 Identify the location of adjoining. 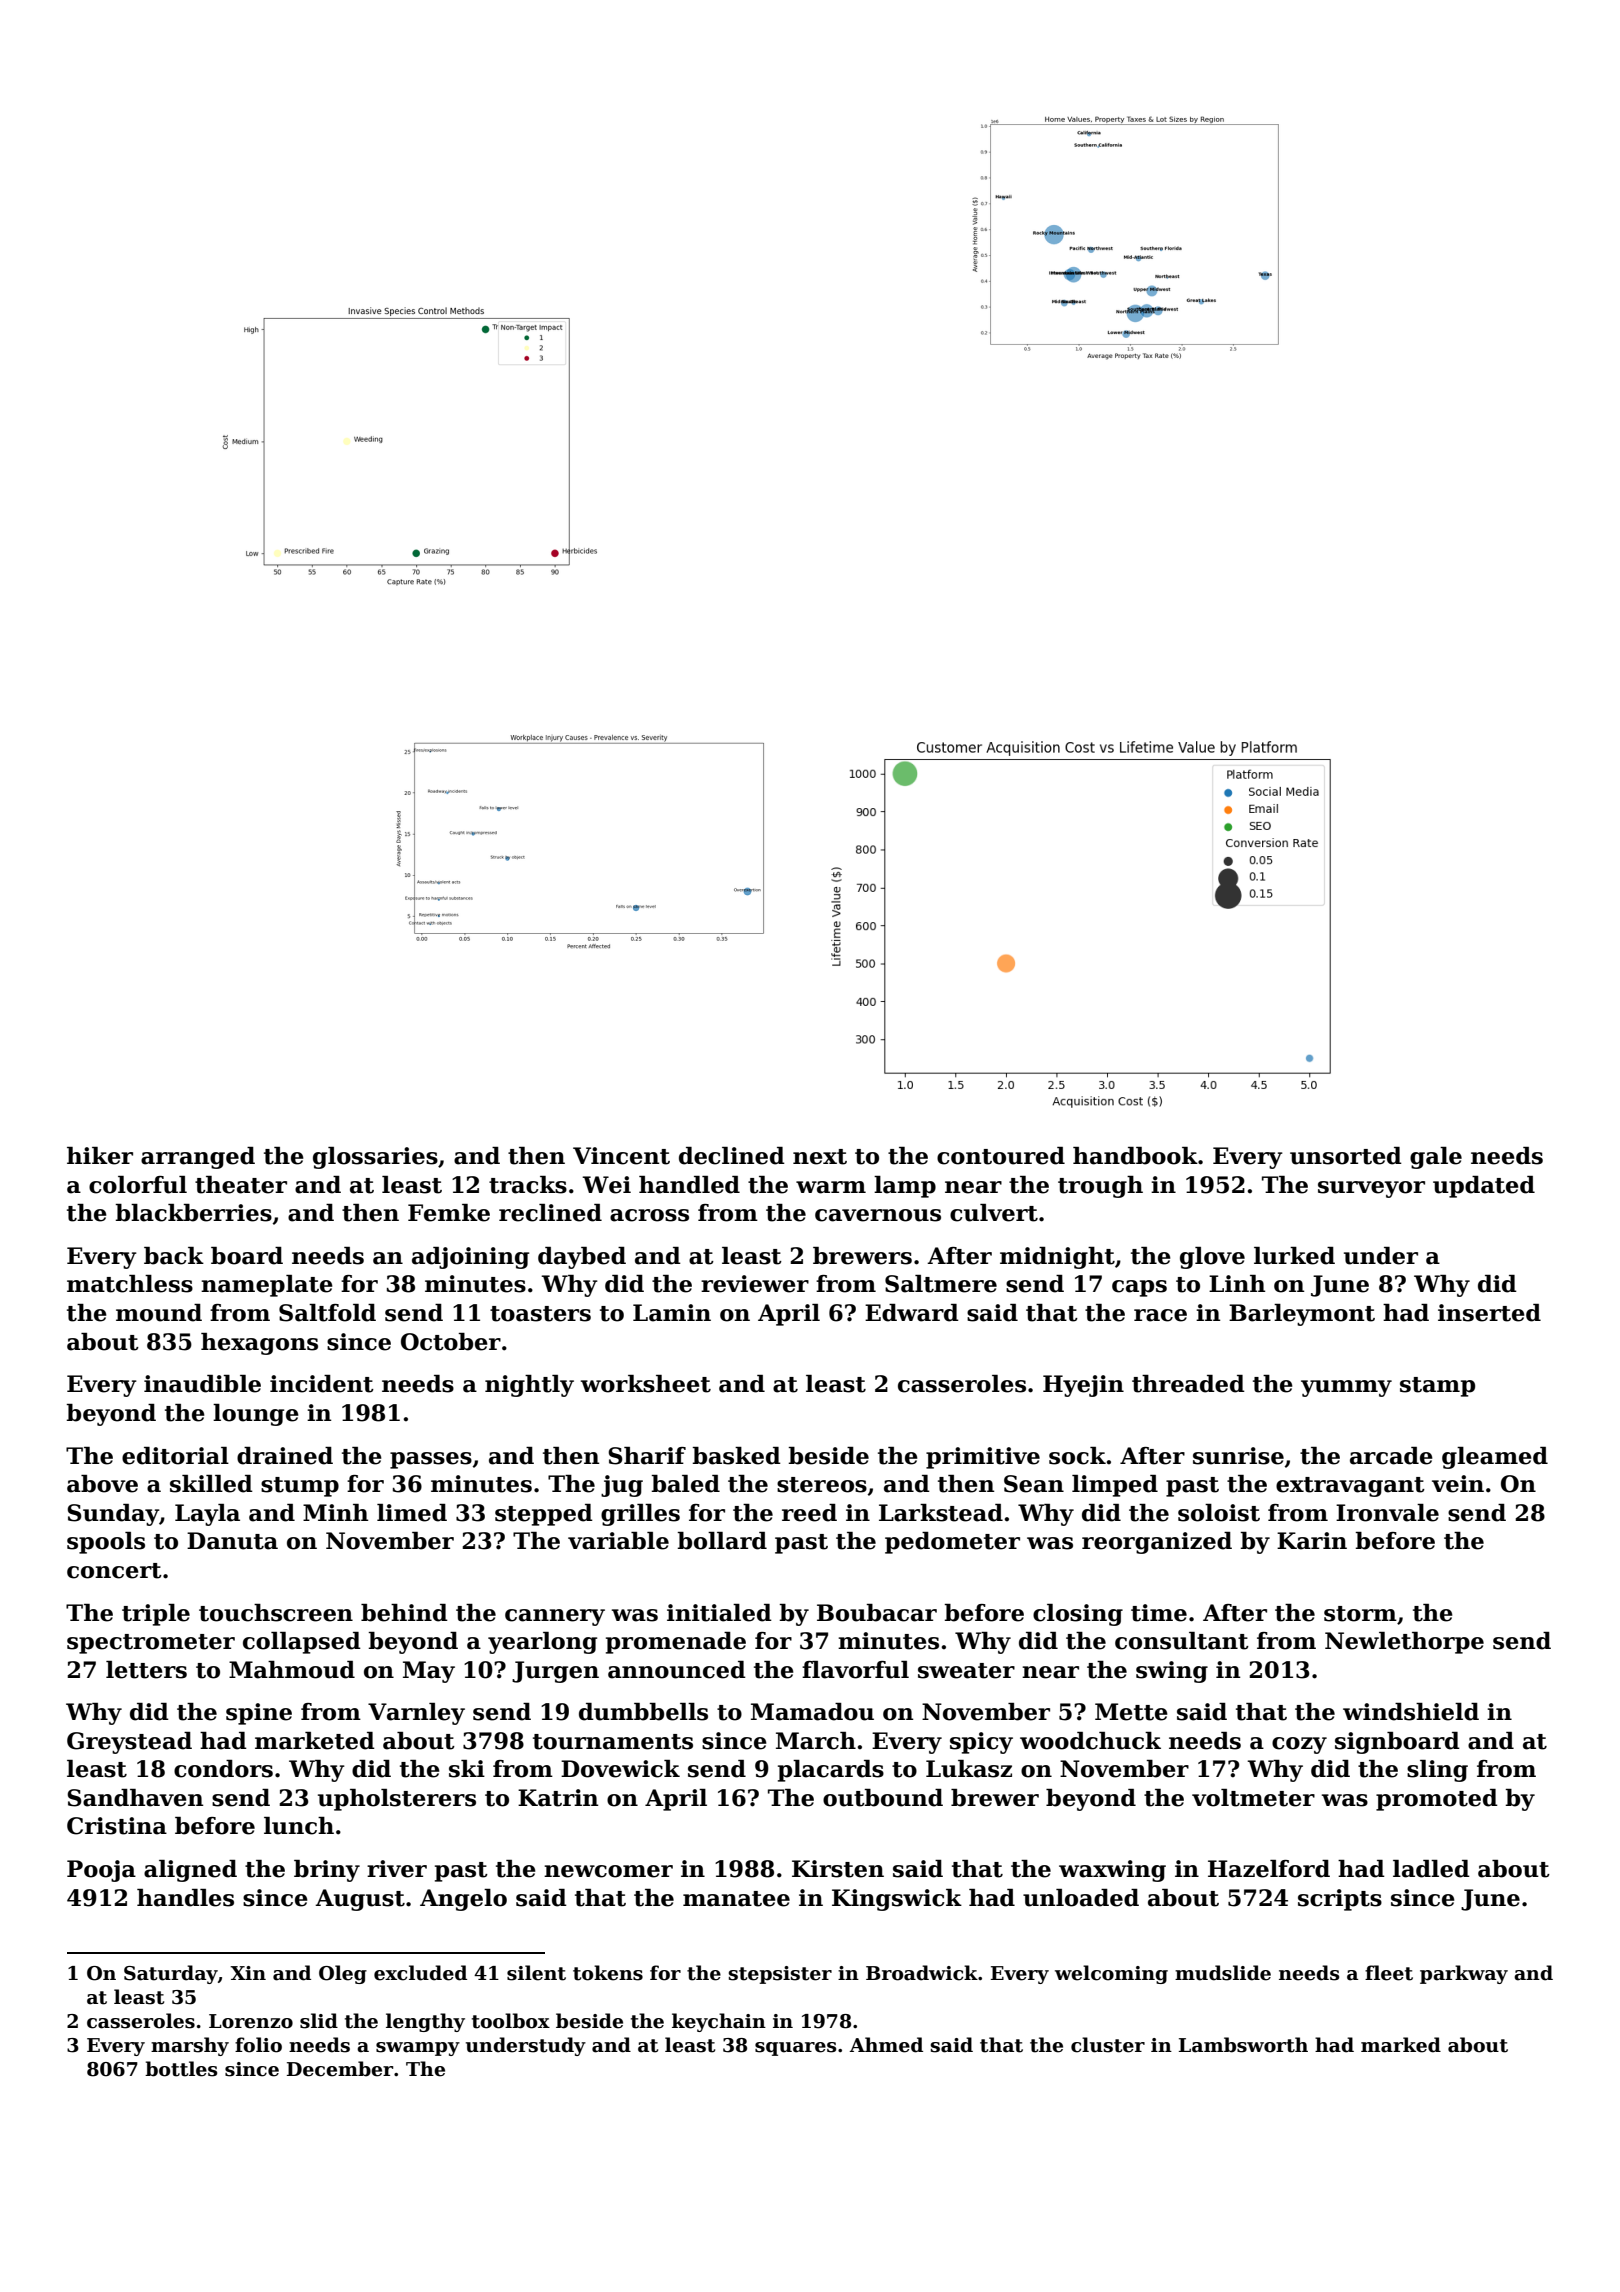
(470, 1258).
